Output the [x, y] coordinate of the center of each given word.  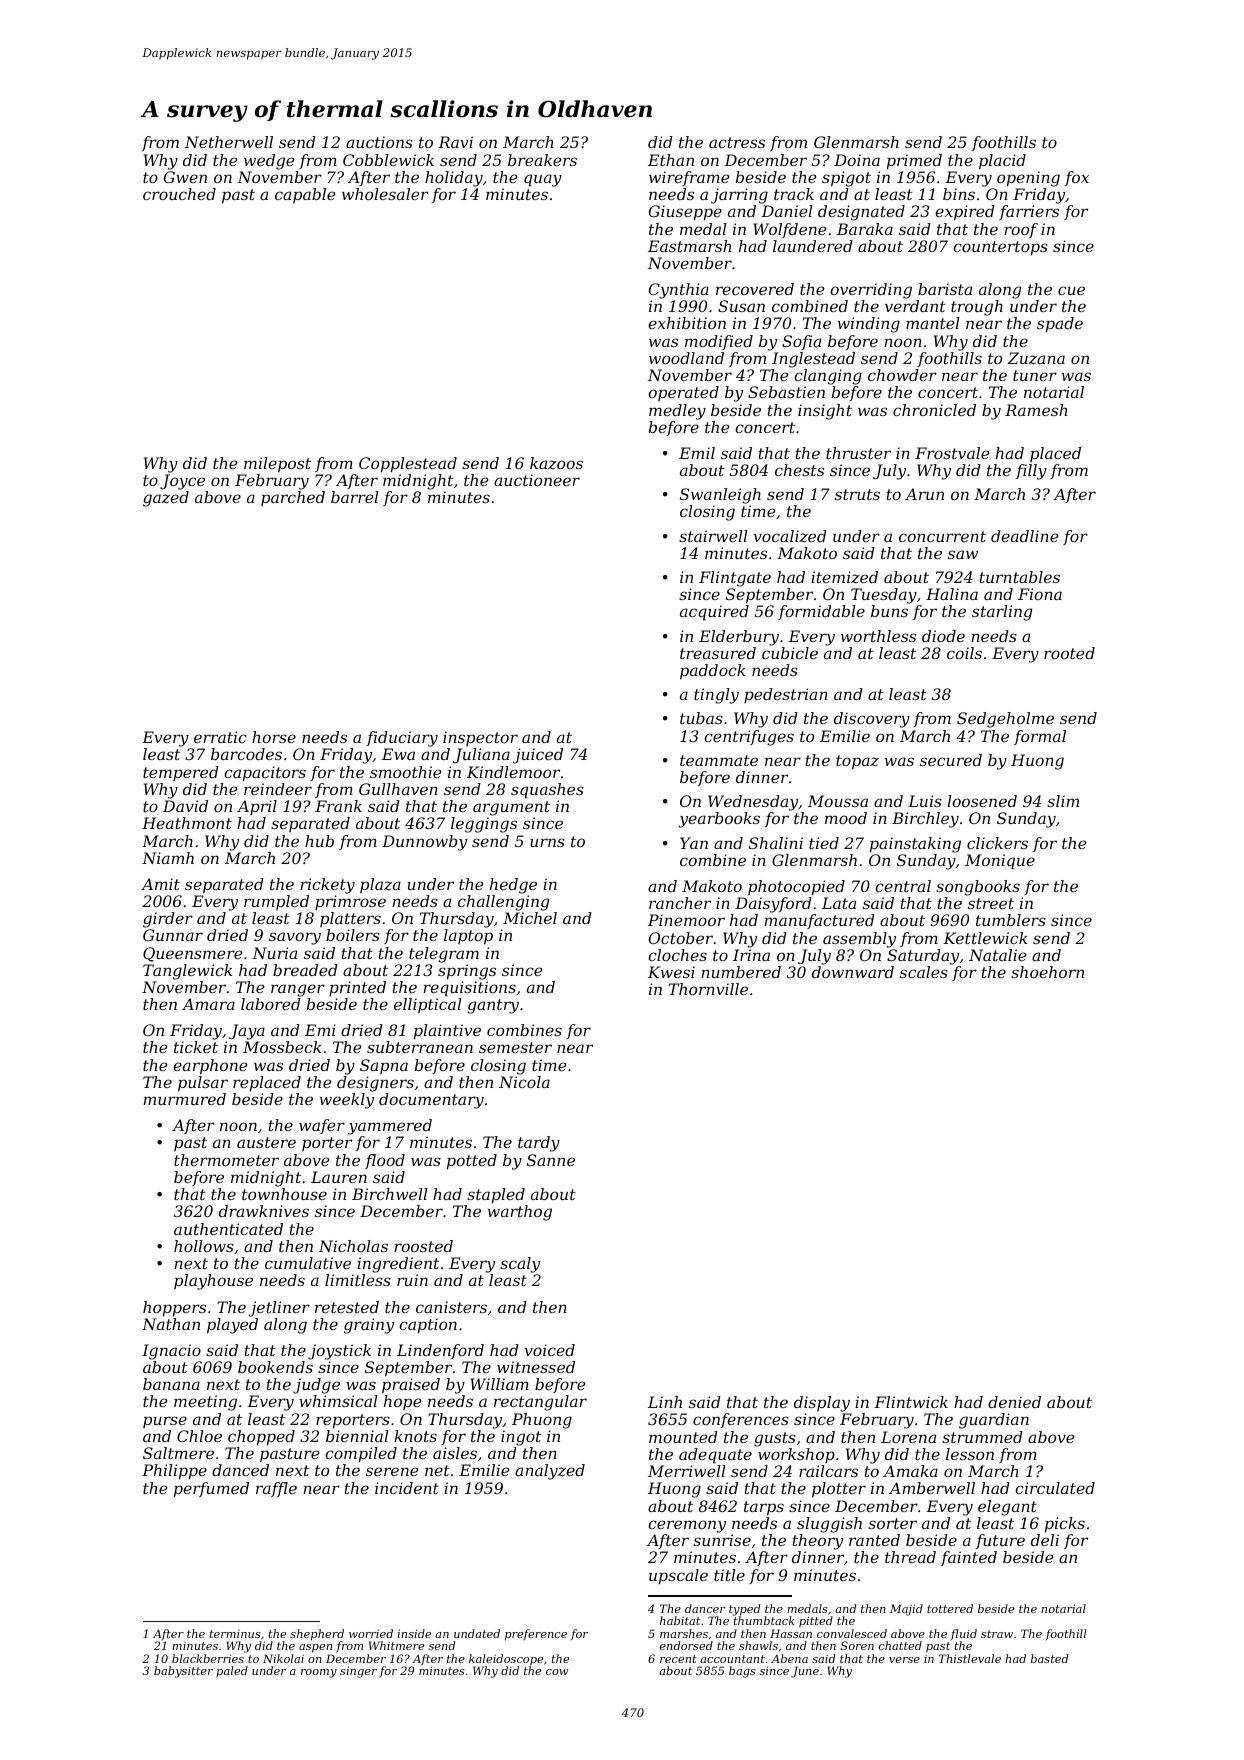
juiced [538, 756]
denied [1014, 1402]
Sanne [551, 1160]
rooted [1069, 653]
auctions [379, 142]
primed [914, 162]
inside [414, 1633]
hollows [204, 1246]
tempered [181, 773]
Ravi [455, 142]
